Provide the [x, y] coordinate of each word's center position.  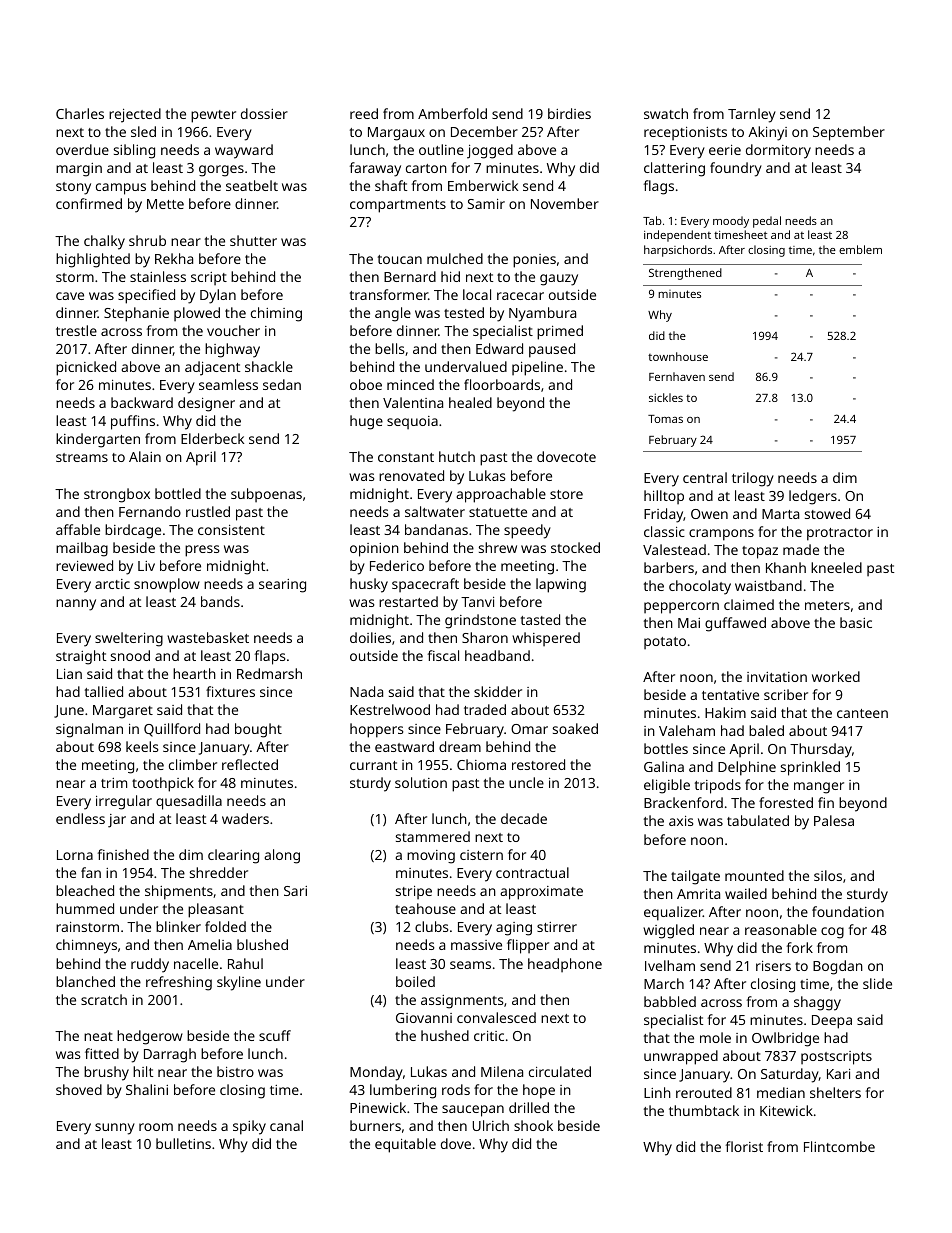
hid [450, 276]
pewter [213, 116]
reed [364, 113]
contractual [532, 872]
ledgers [813, 497]
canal [286, 1125]
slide [877, 983]
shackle [269, 366]
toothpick [163, 784]
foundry [736, 169]
